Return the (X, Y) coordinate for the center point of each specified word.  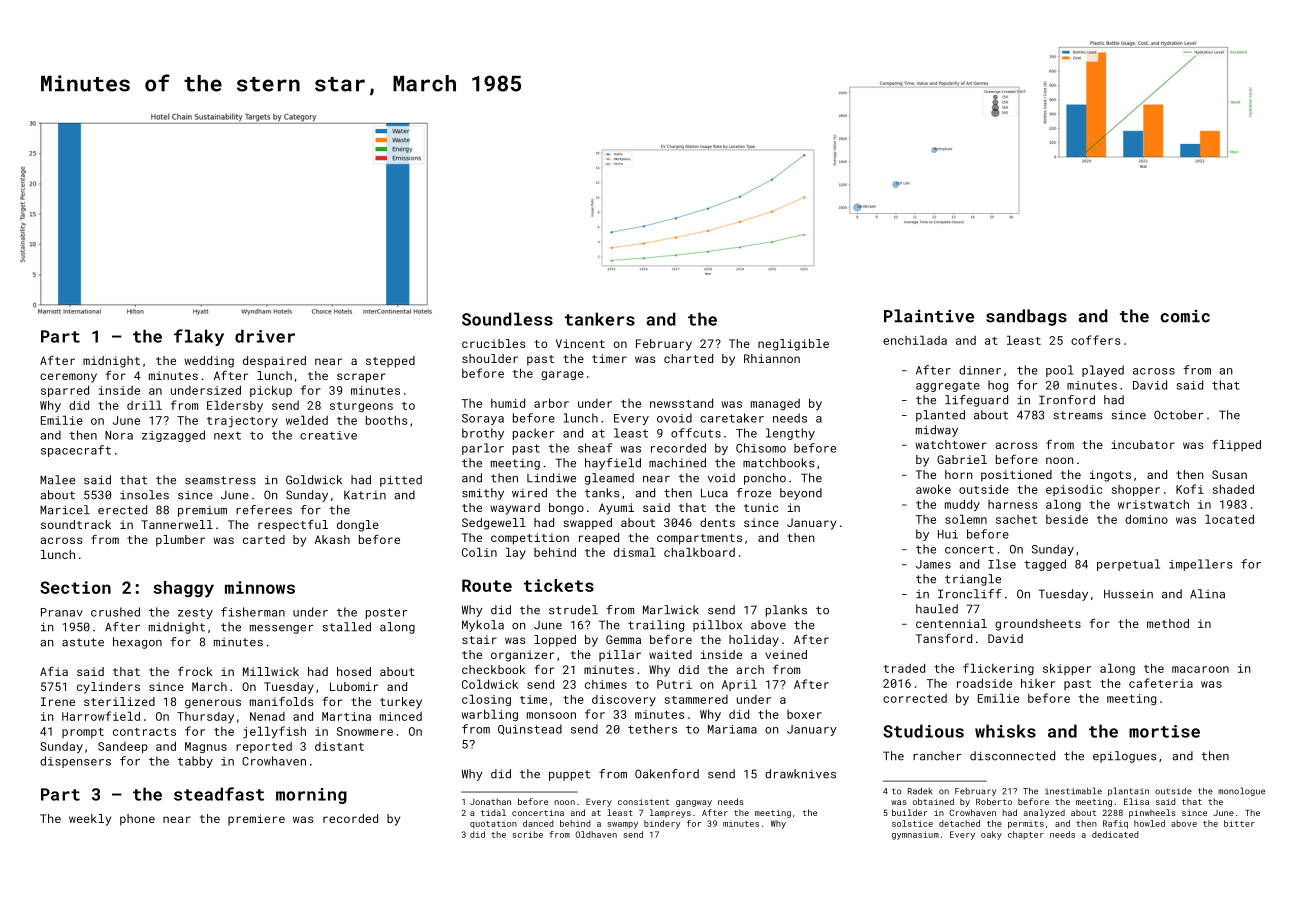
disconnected (1012, 756)
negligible (793, 345)
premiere (256, 820)
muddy (962, 505)
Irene (58, 701)
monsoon (551, 715)
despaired (274, 362)
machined (677, 463)
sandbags (1026, 317)
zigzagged (173, 436)
